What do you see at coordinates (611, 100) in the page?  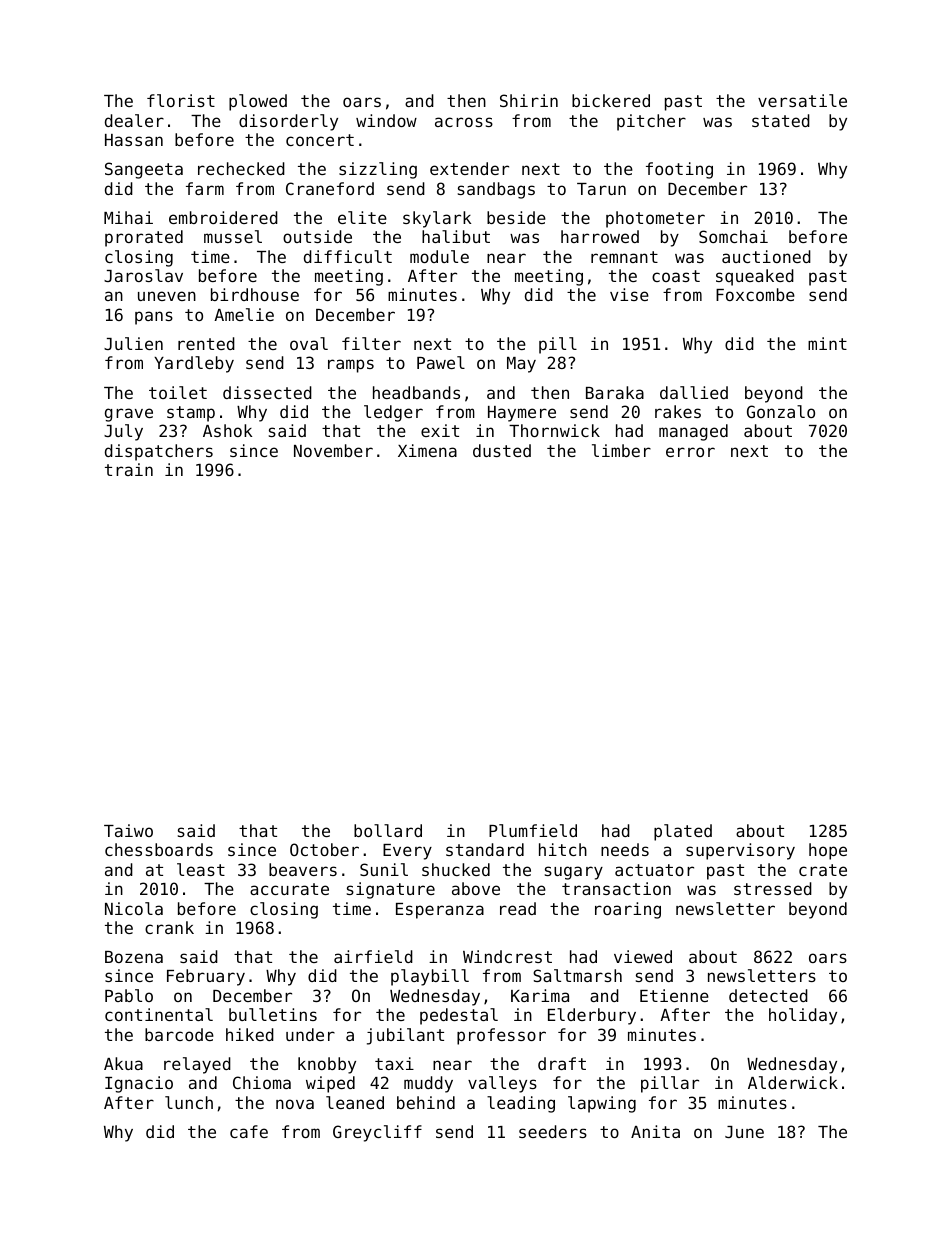 I see `bickered` at bounding box center [611, 100].
